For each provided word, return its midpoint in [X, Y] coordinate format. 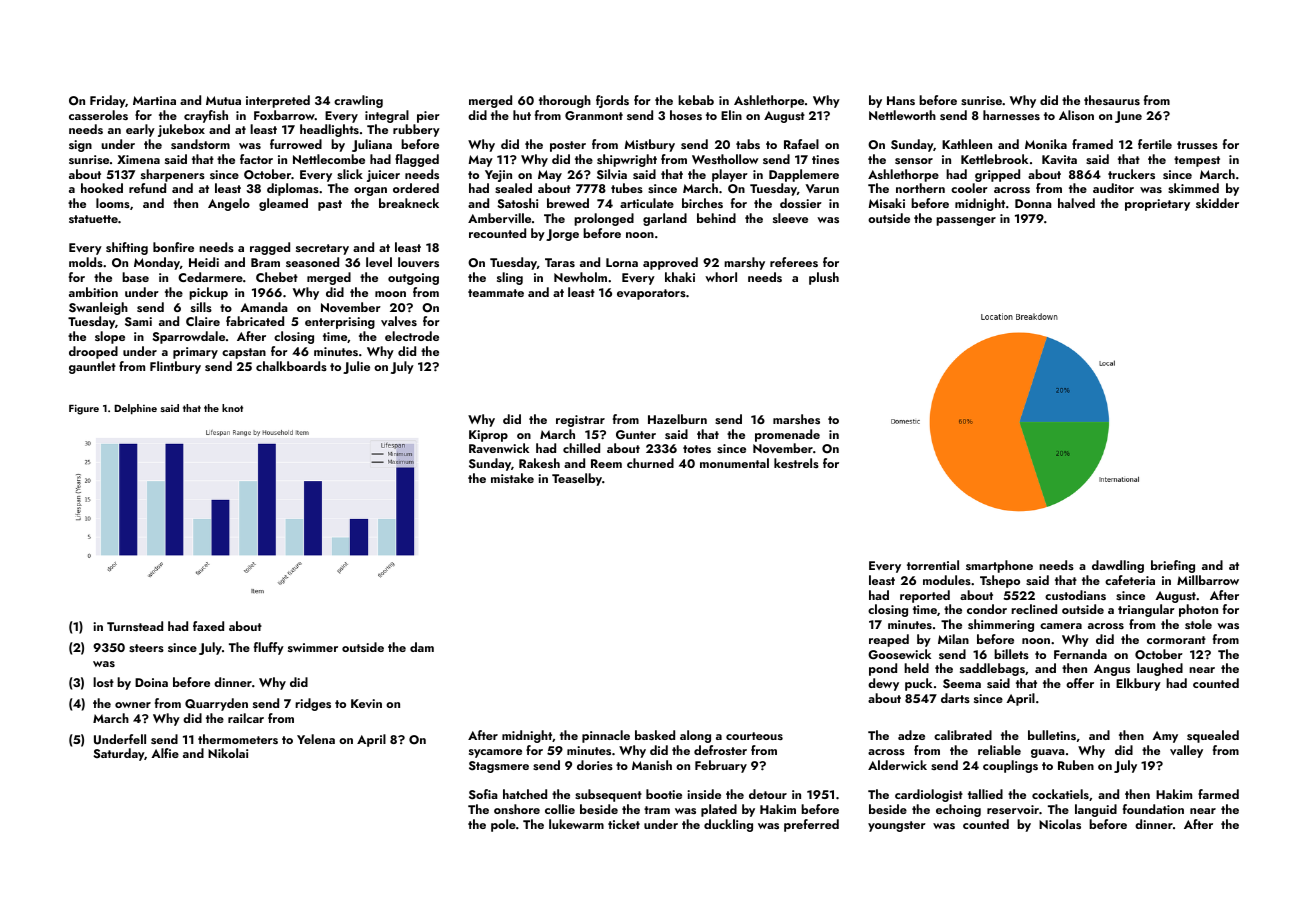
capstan [244, 353]
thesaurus [1112, 100]
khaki [680, 277]
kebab [696, 100]
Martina [154, 100]
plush [824, 278]
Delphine [135, 409]
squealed [1213, 736]
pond [883, 669]
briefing [1173, 566]
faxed [208, 626]
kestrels [796, 463]
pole [503, 825]
